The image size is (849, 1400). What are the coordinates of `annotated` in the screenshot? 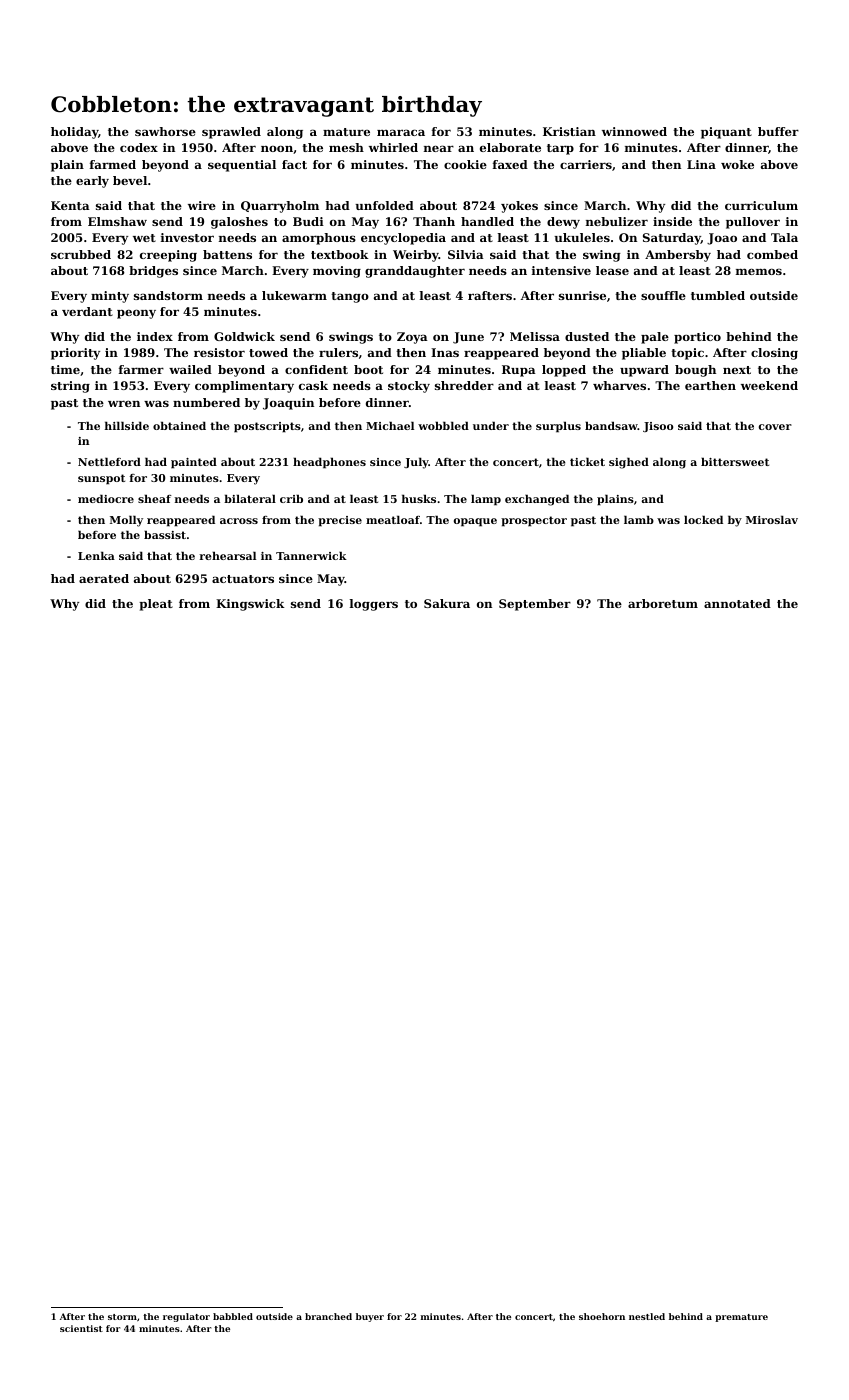 It's located at (737, 603).
